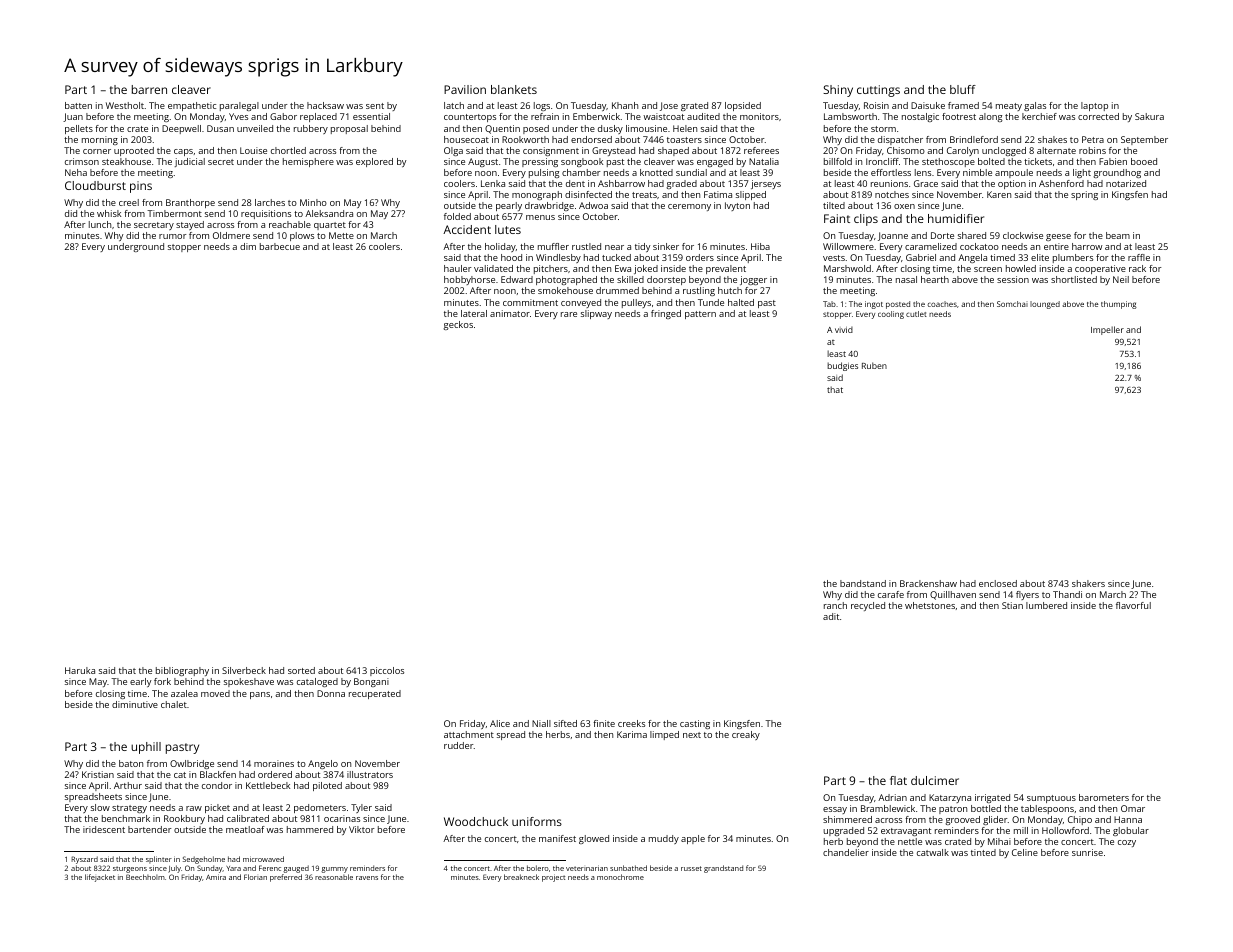 Image resolution: width=1233 pixels, height=952 pixels. Describe the element at coordinates (100, 224) in the screenshot. I see `lunch` at that location.
